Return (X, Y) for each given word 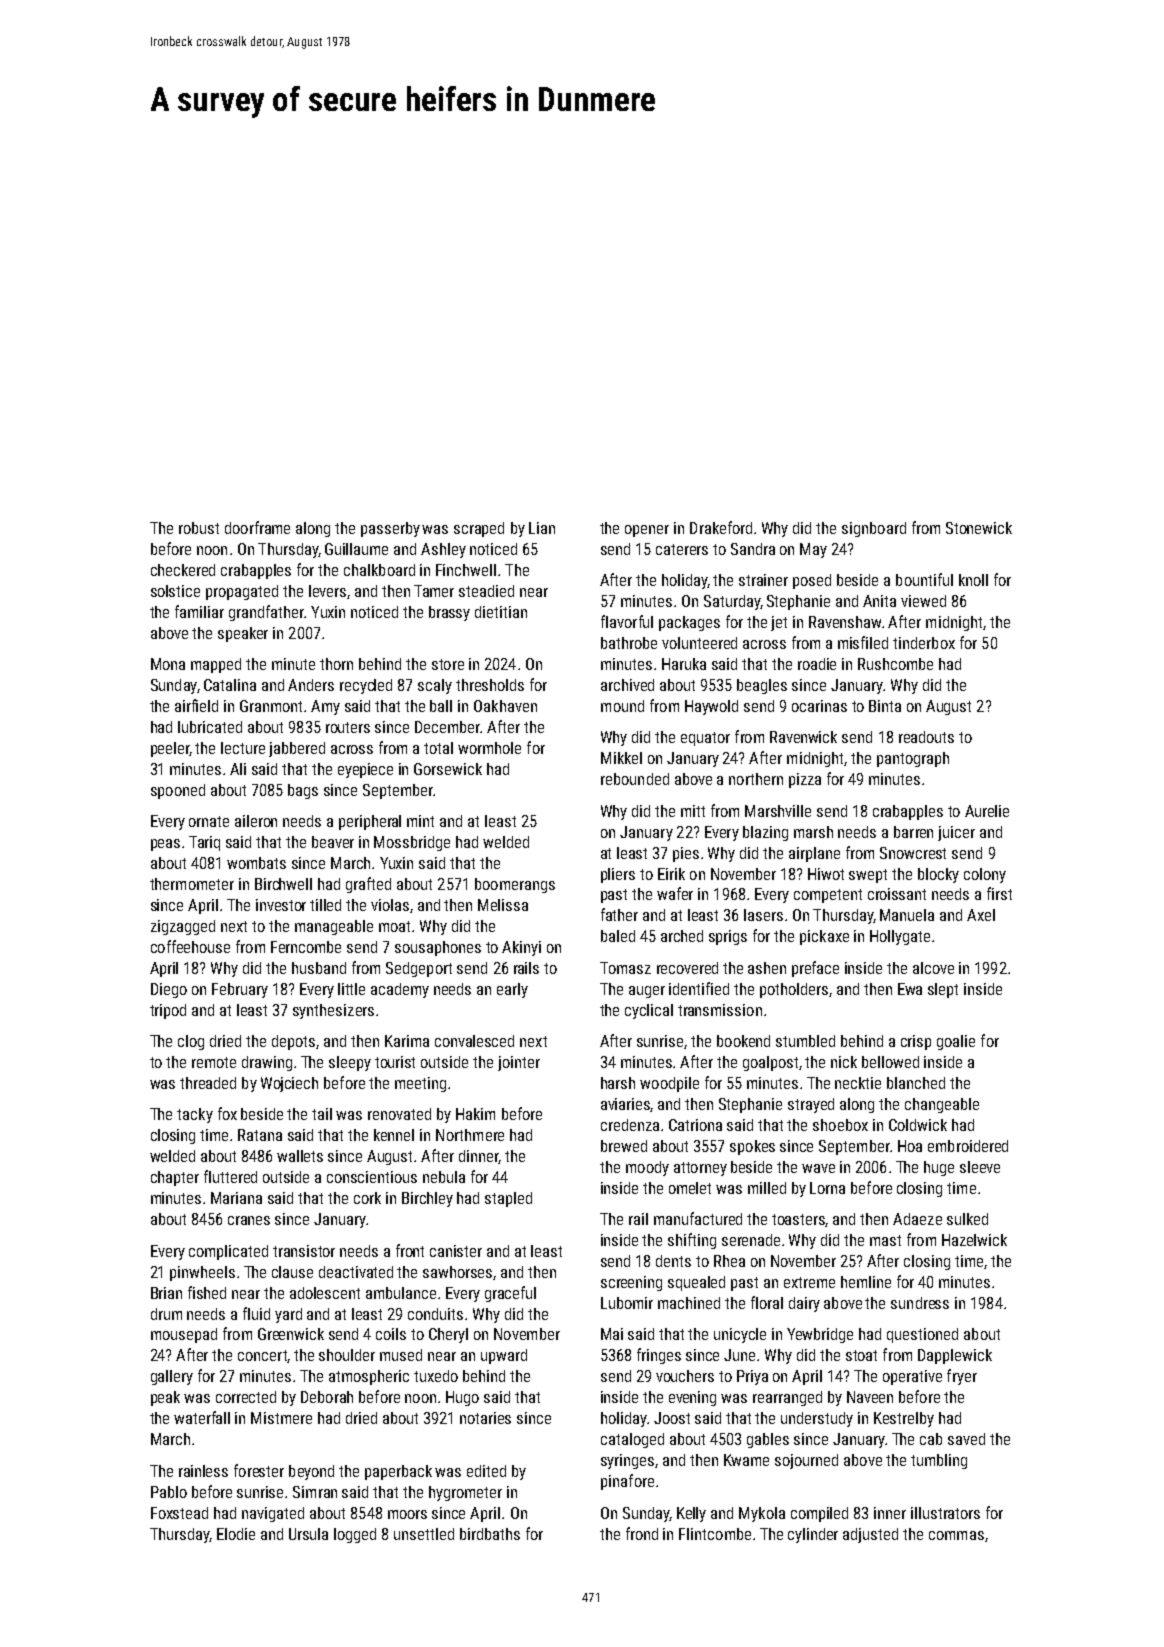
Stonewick (979, 528)
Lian (542, 528)
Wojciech (289, 1084)
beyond (311, 1472)
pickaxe (824, 937)
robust (199, 528)
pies (686, 854)
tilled (325, 905)
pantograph (913, 759)
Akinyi (521, 948)
